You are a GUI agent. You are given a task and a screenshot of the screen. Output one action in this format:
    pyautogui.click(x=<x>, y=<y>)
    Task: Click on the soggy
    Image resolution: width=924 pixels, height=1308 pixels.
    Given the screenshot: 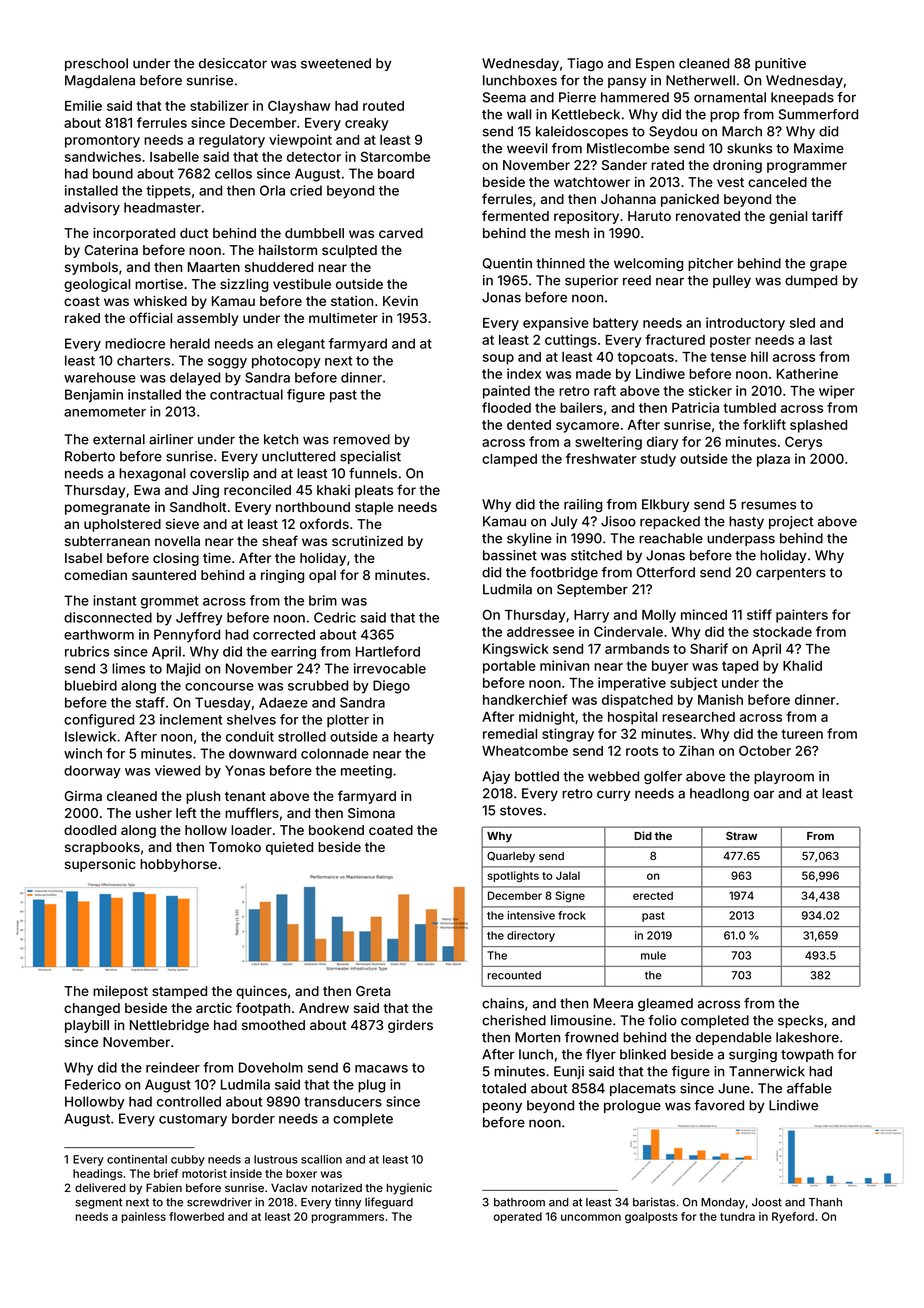 What is the action you would take?
    pyautogui.click(x=227, y=363)
